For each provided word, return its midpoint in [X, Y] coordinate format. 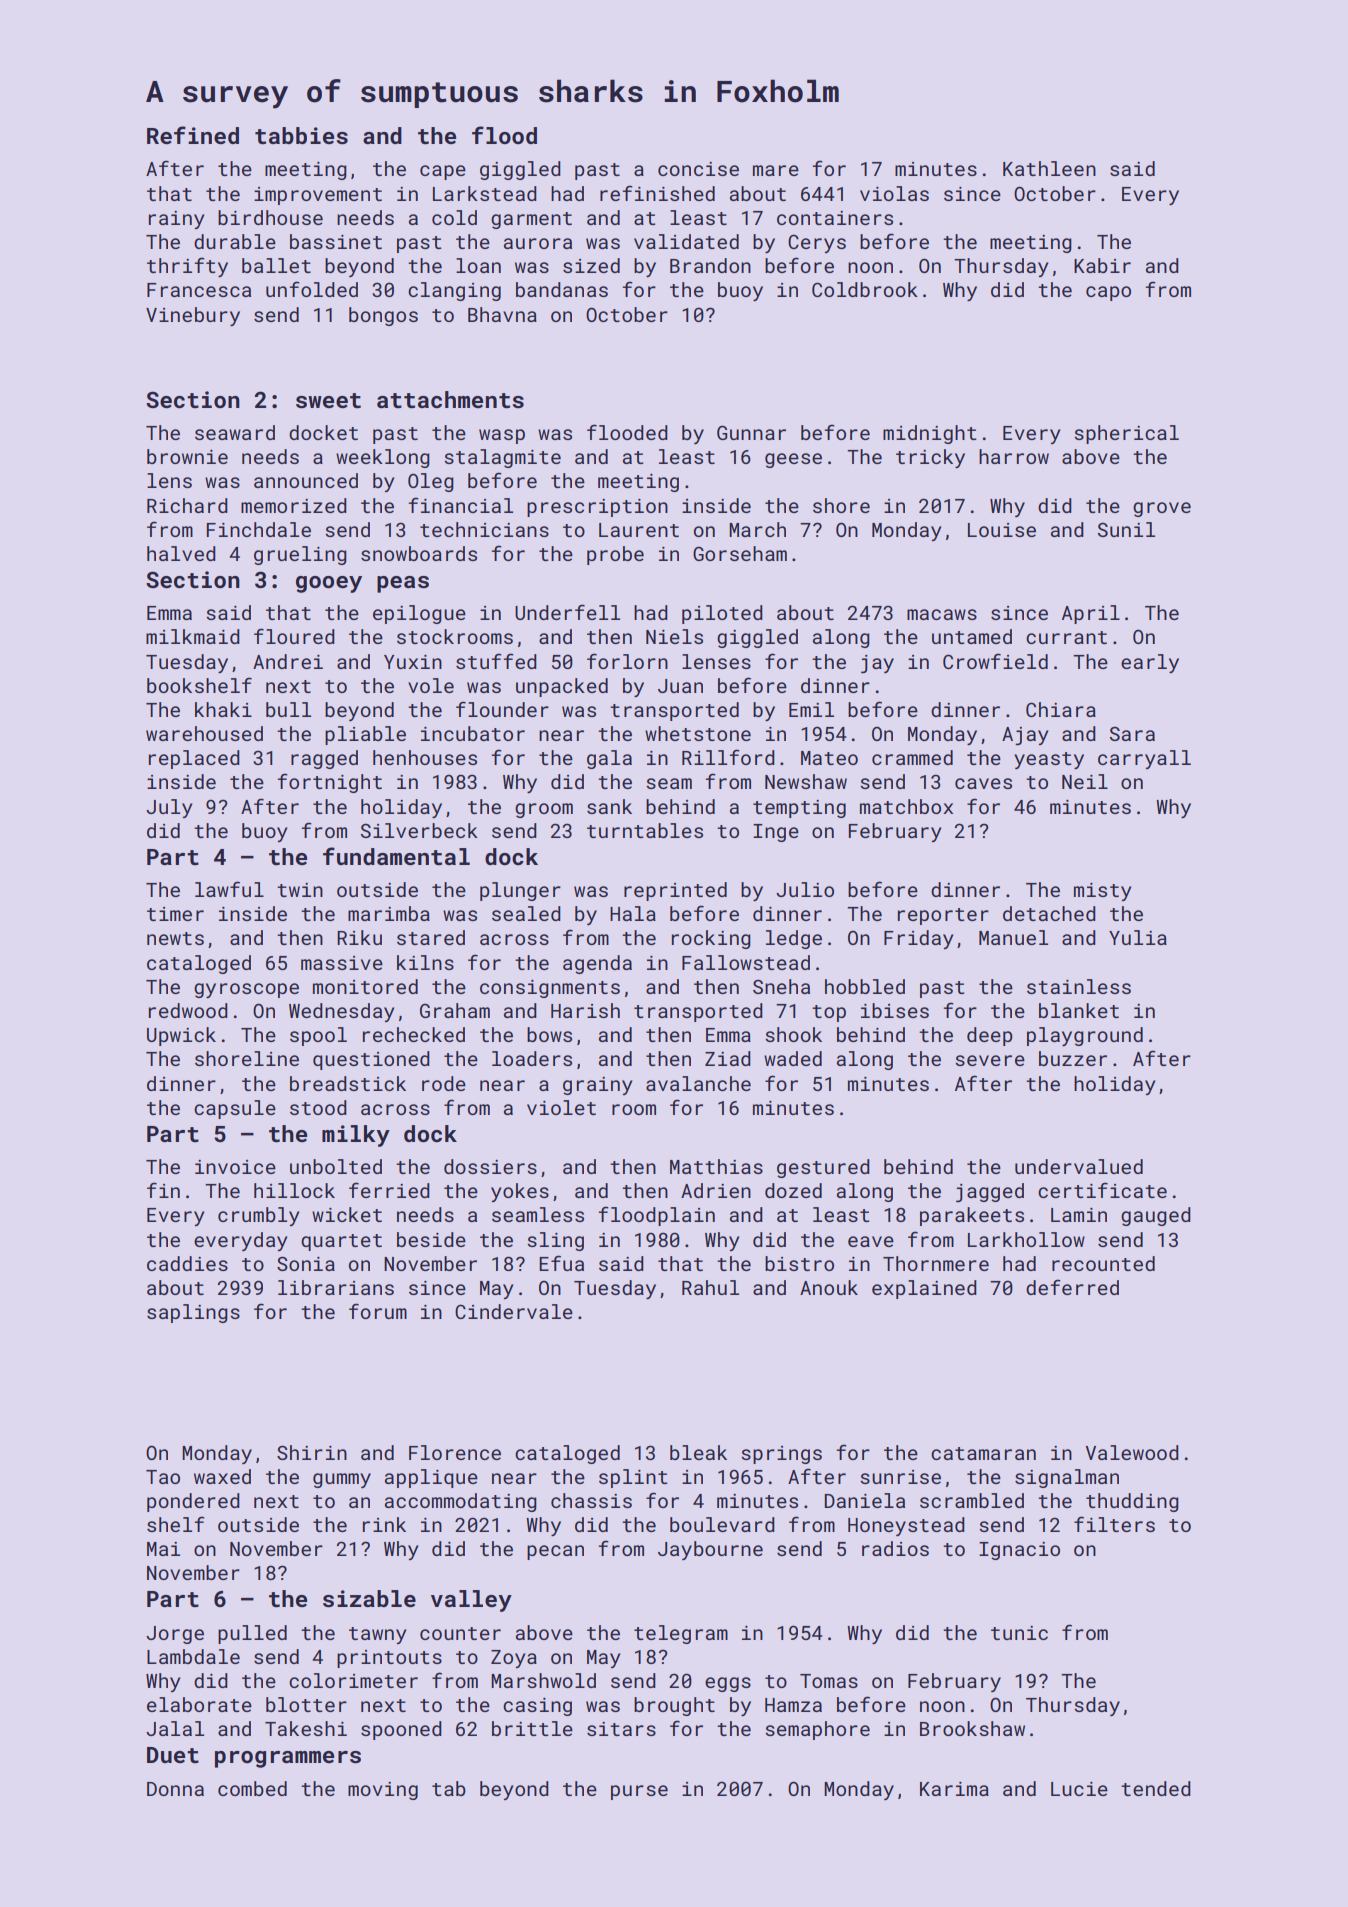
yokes [520, 1192]
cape [443, 172]
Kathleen [1049, 168]
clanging [454, 291]
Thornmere [936, 1263]
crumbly [258, 1216]
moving [383, 1791]
